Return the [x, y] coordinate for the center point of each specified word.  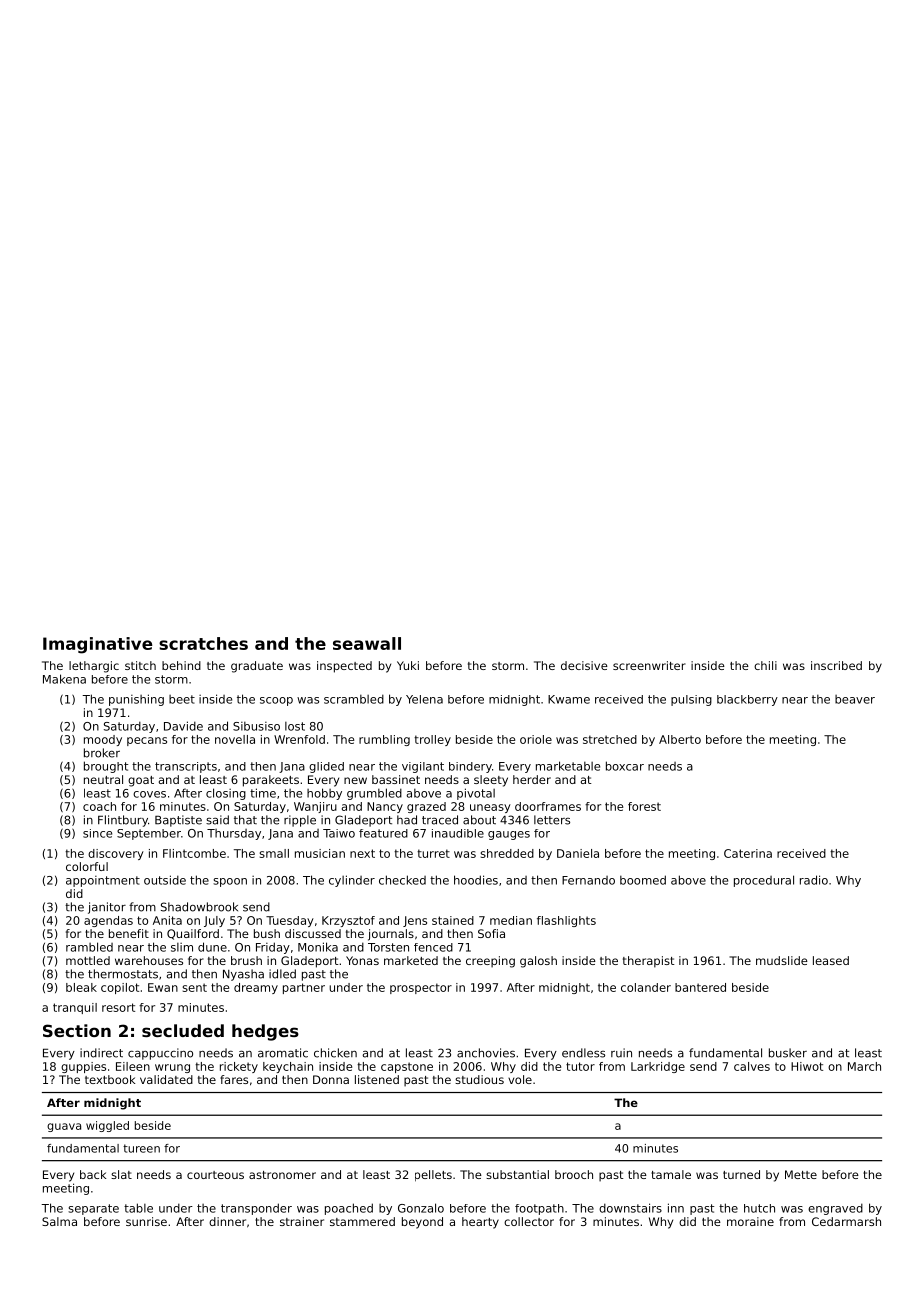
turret [433, 853]
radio [814, 880]
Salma [59, 1221]
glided [326, 767]
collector [529, 1221]
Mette [801, 1174]
